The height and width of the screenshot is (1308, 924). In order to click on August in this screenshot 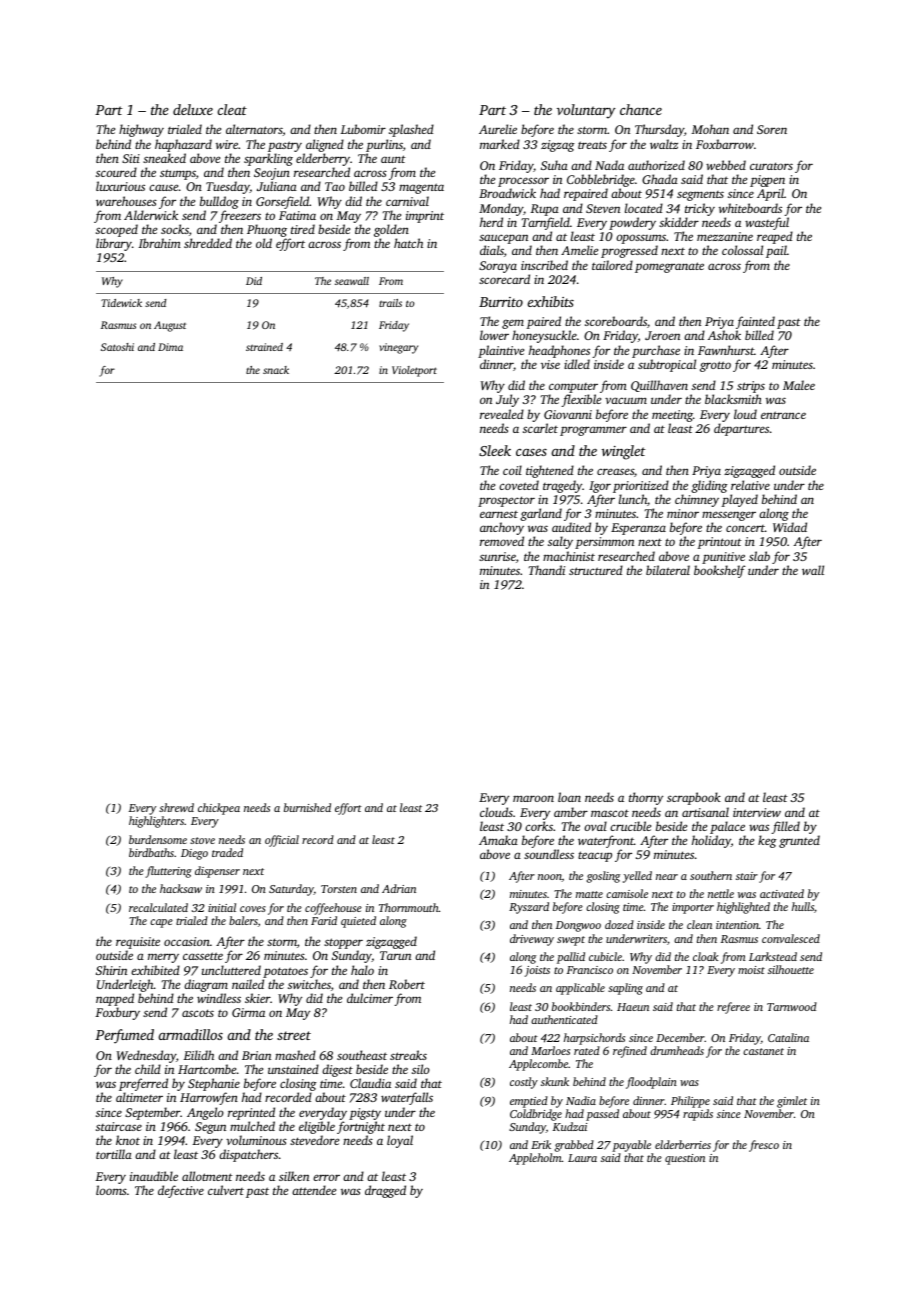, I will do `click(170, 326)`.
